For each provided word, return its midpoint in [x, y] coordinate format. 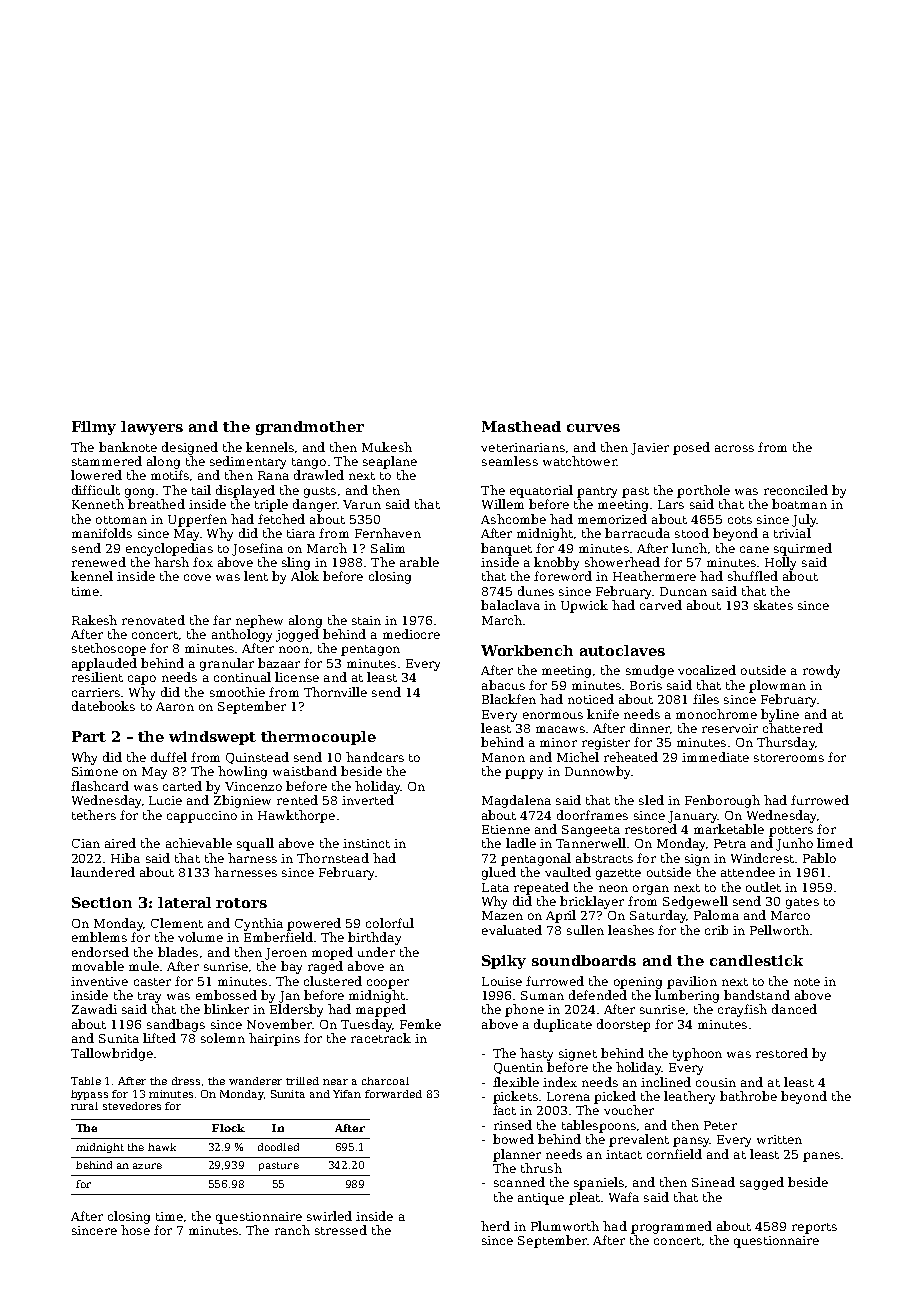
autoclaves [622, 650]
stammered [107, 461]
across [734, 448]
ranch [292, 1230]
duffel [169, 757]
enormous [553, 715]
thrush [541, 1168]
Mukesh [387, 447]
